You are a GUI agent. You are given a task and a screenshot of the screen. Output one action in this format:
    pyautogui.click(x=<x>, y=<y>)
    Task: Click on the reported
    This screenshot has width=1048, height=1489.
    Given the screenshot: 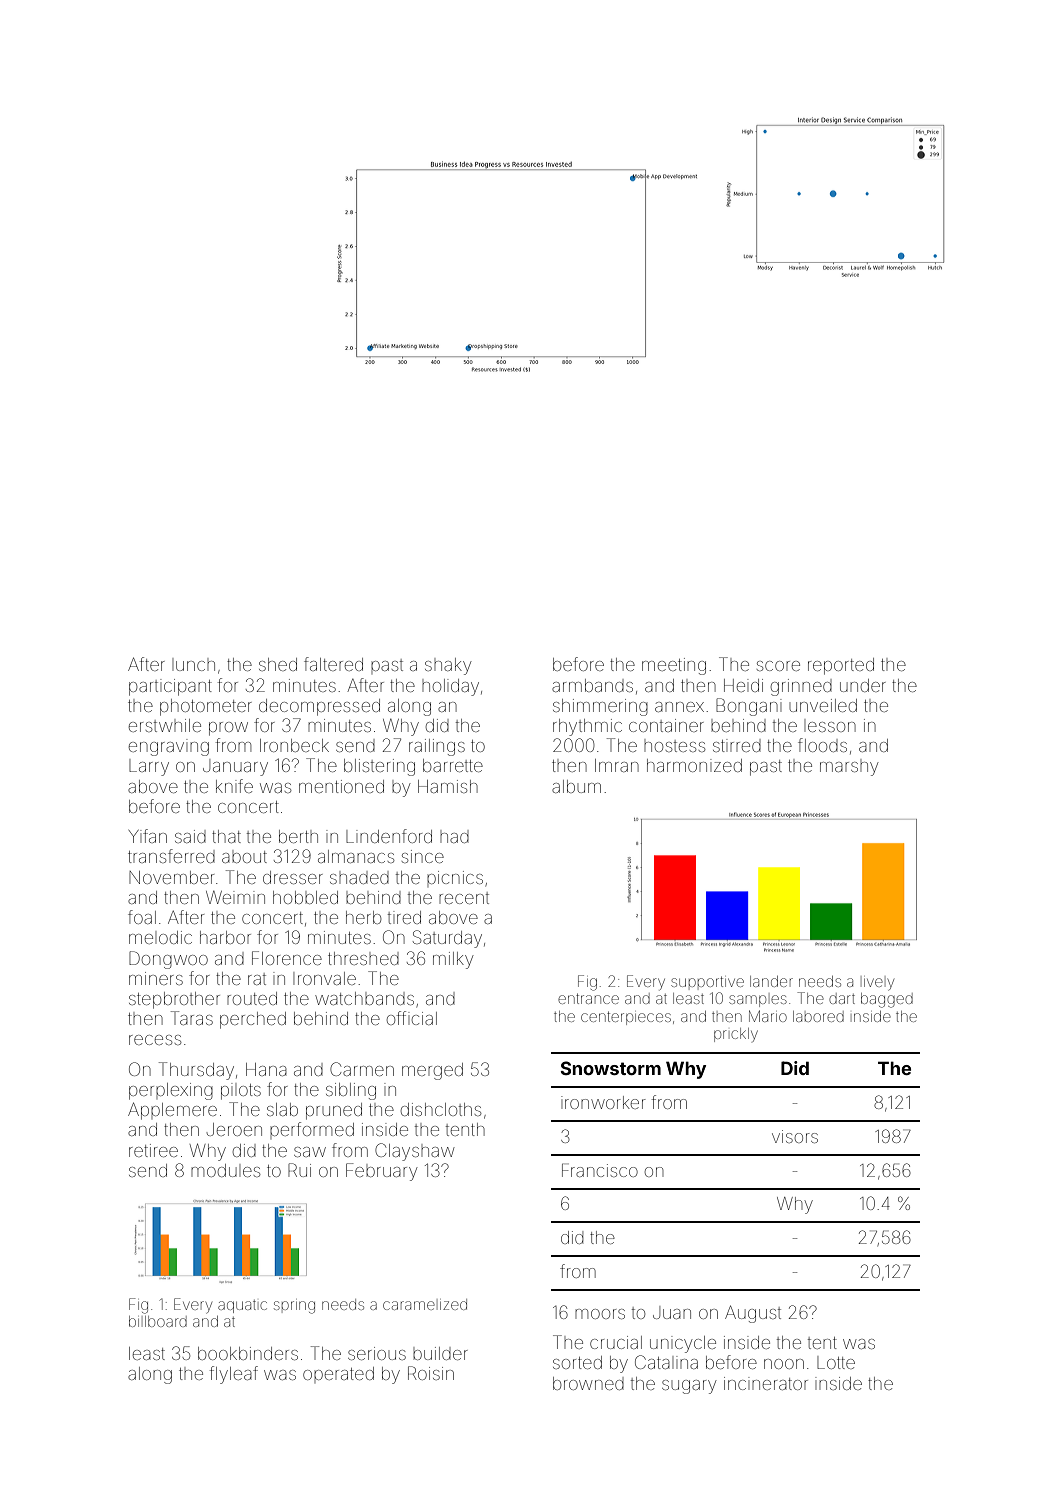 What is the action you would take?
    pyautogui.click(x=841, y=666)
